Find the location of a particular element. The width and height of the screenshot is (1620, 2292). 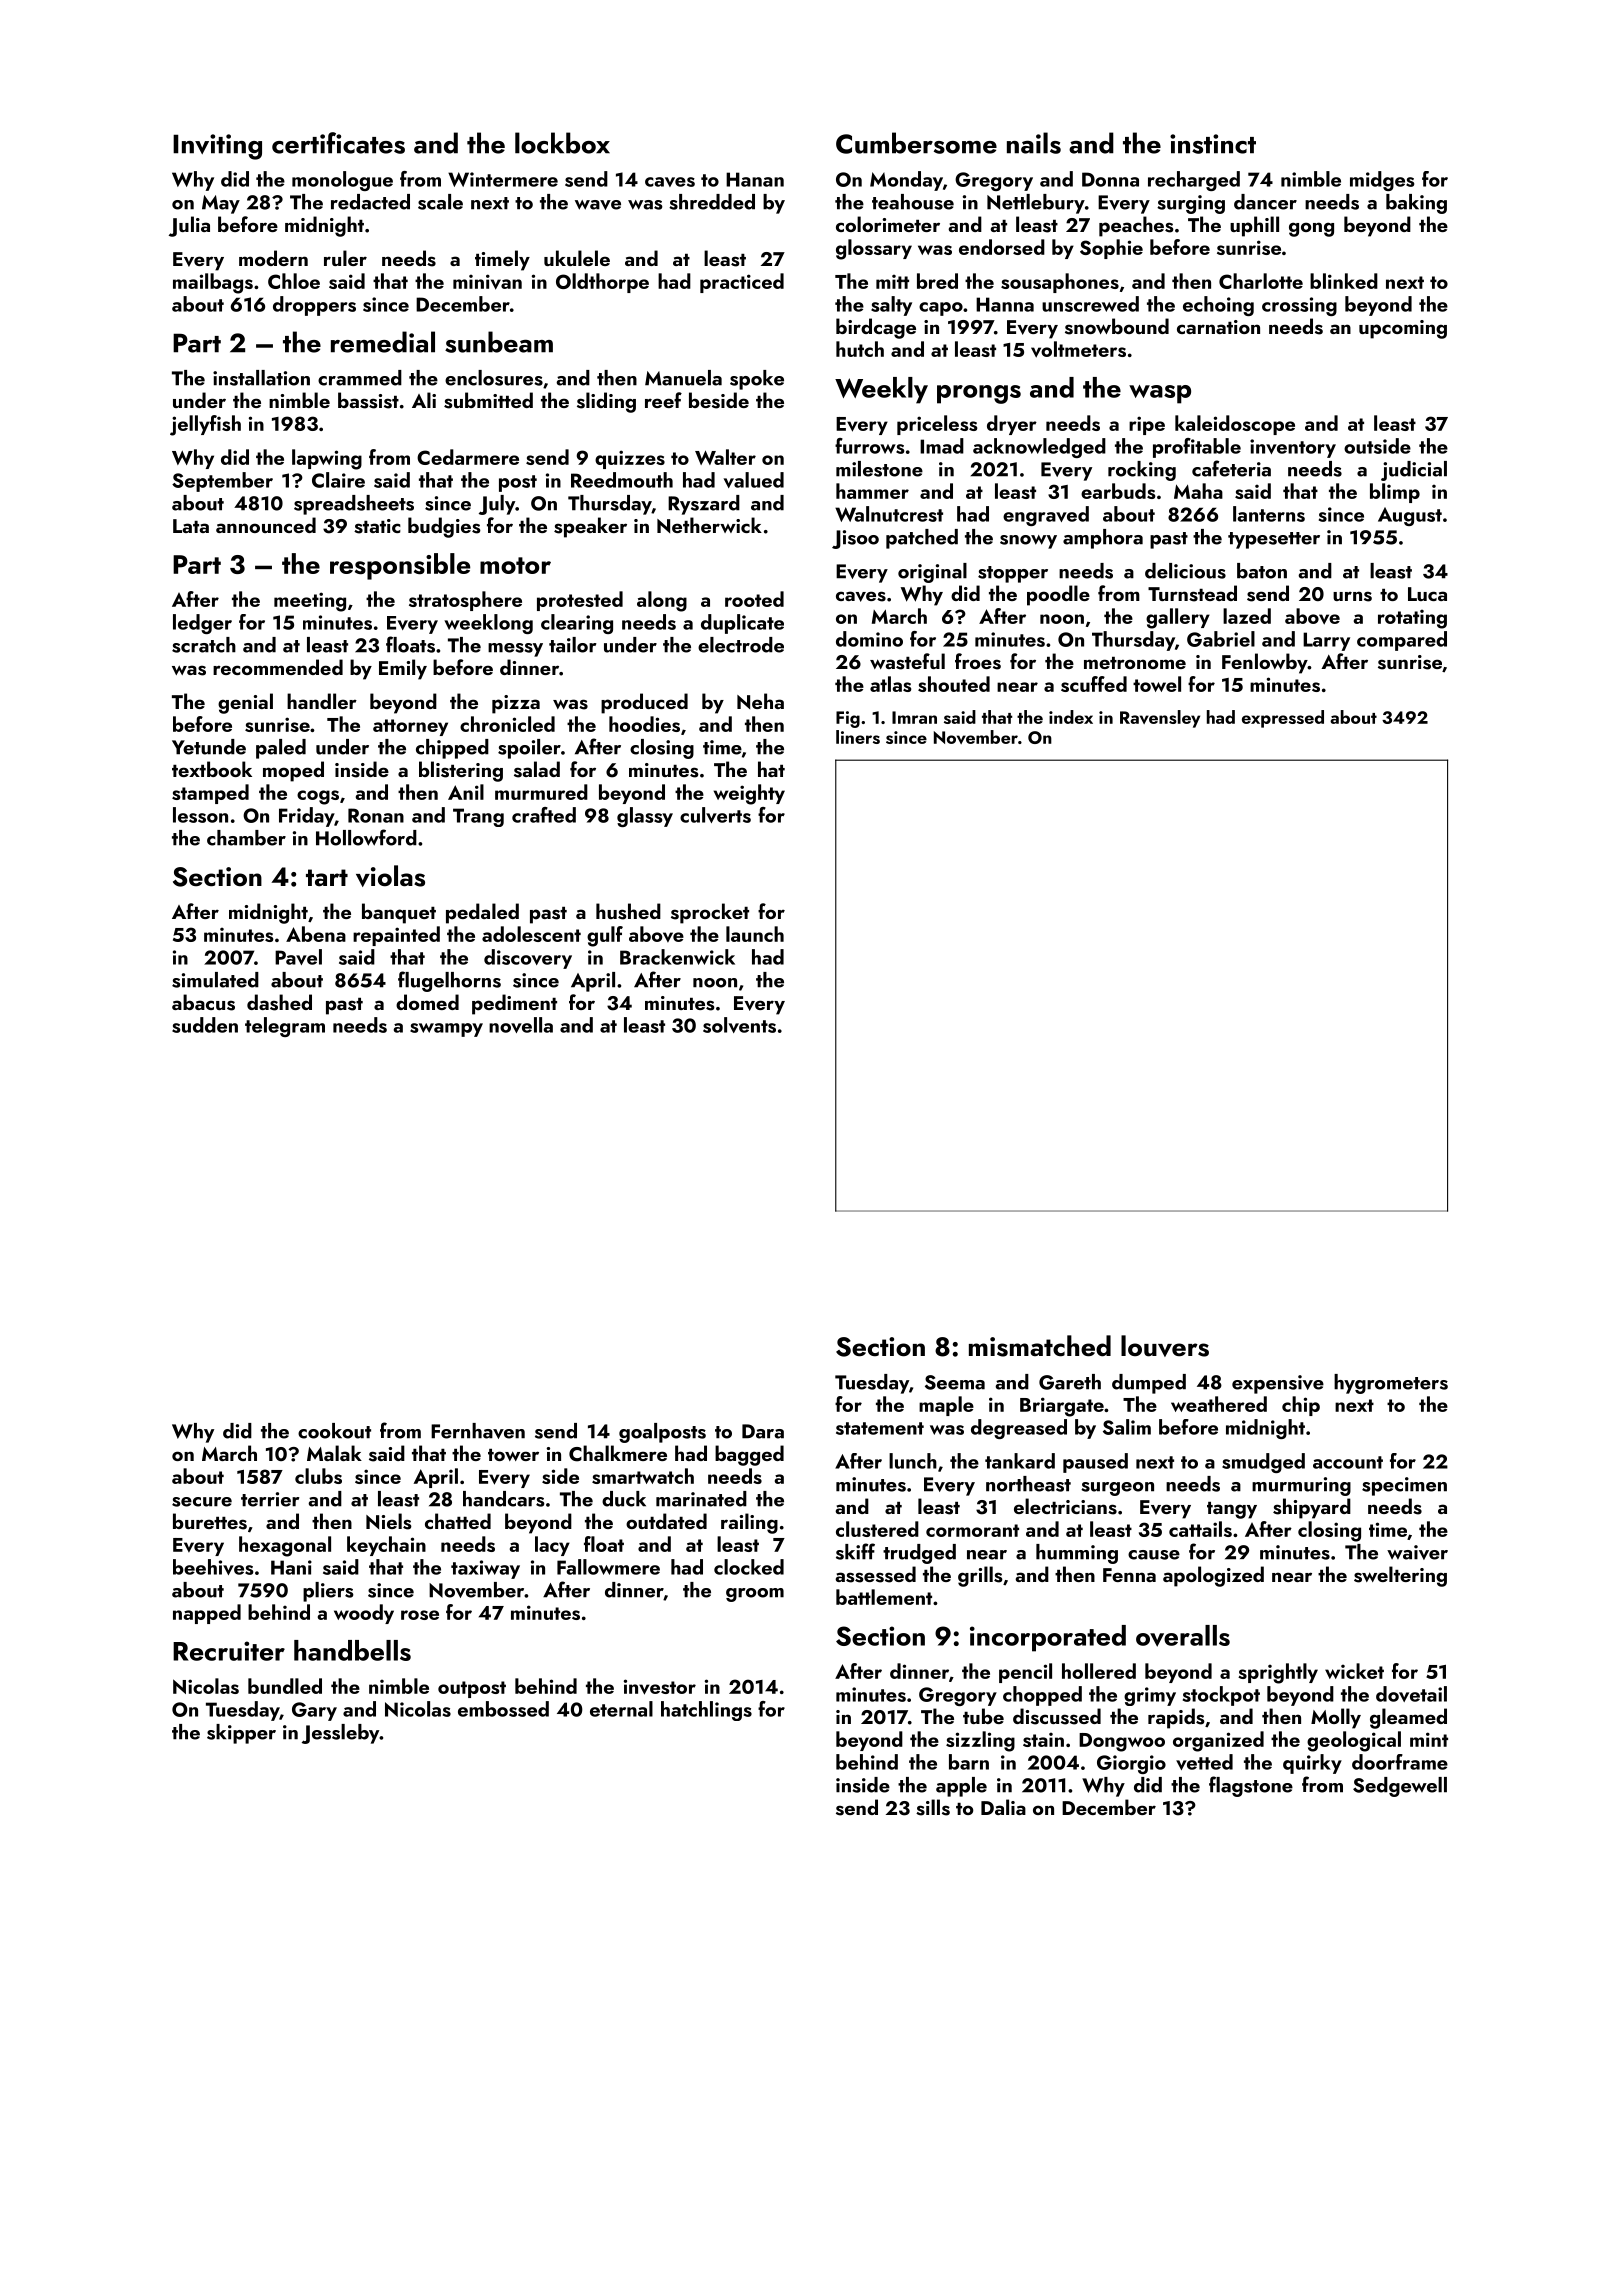

expressed is located at coordinates (1283, 719).
